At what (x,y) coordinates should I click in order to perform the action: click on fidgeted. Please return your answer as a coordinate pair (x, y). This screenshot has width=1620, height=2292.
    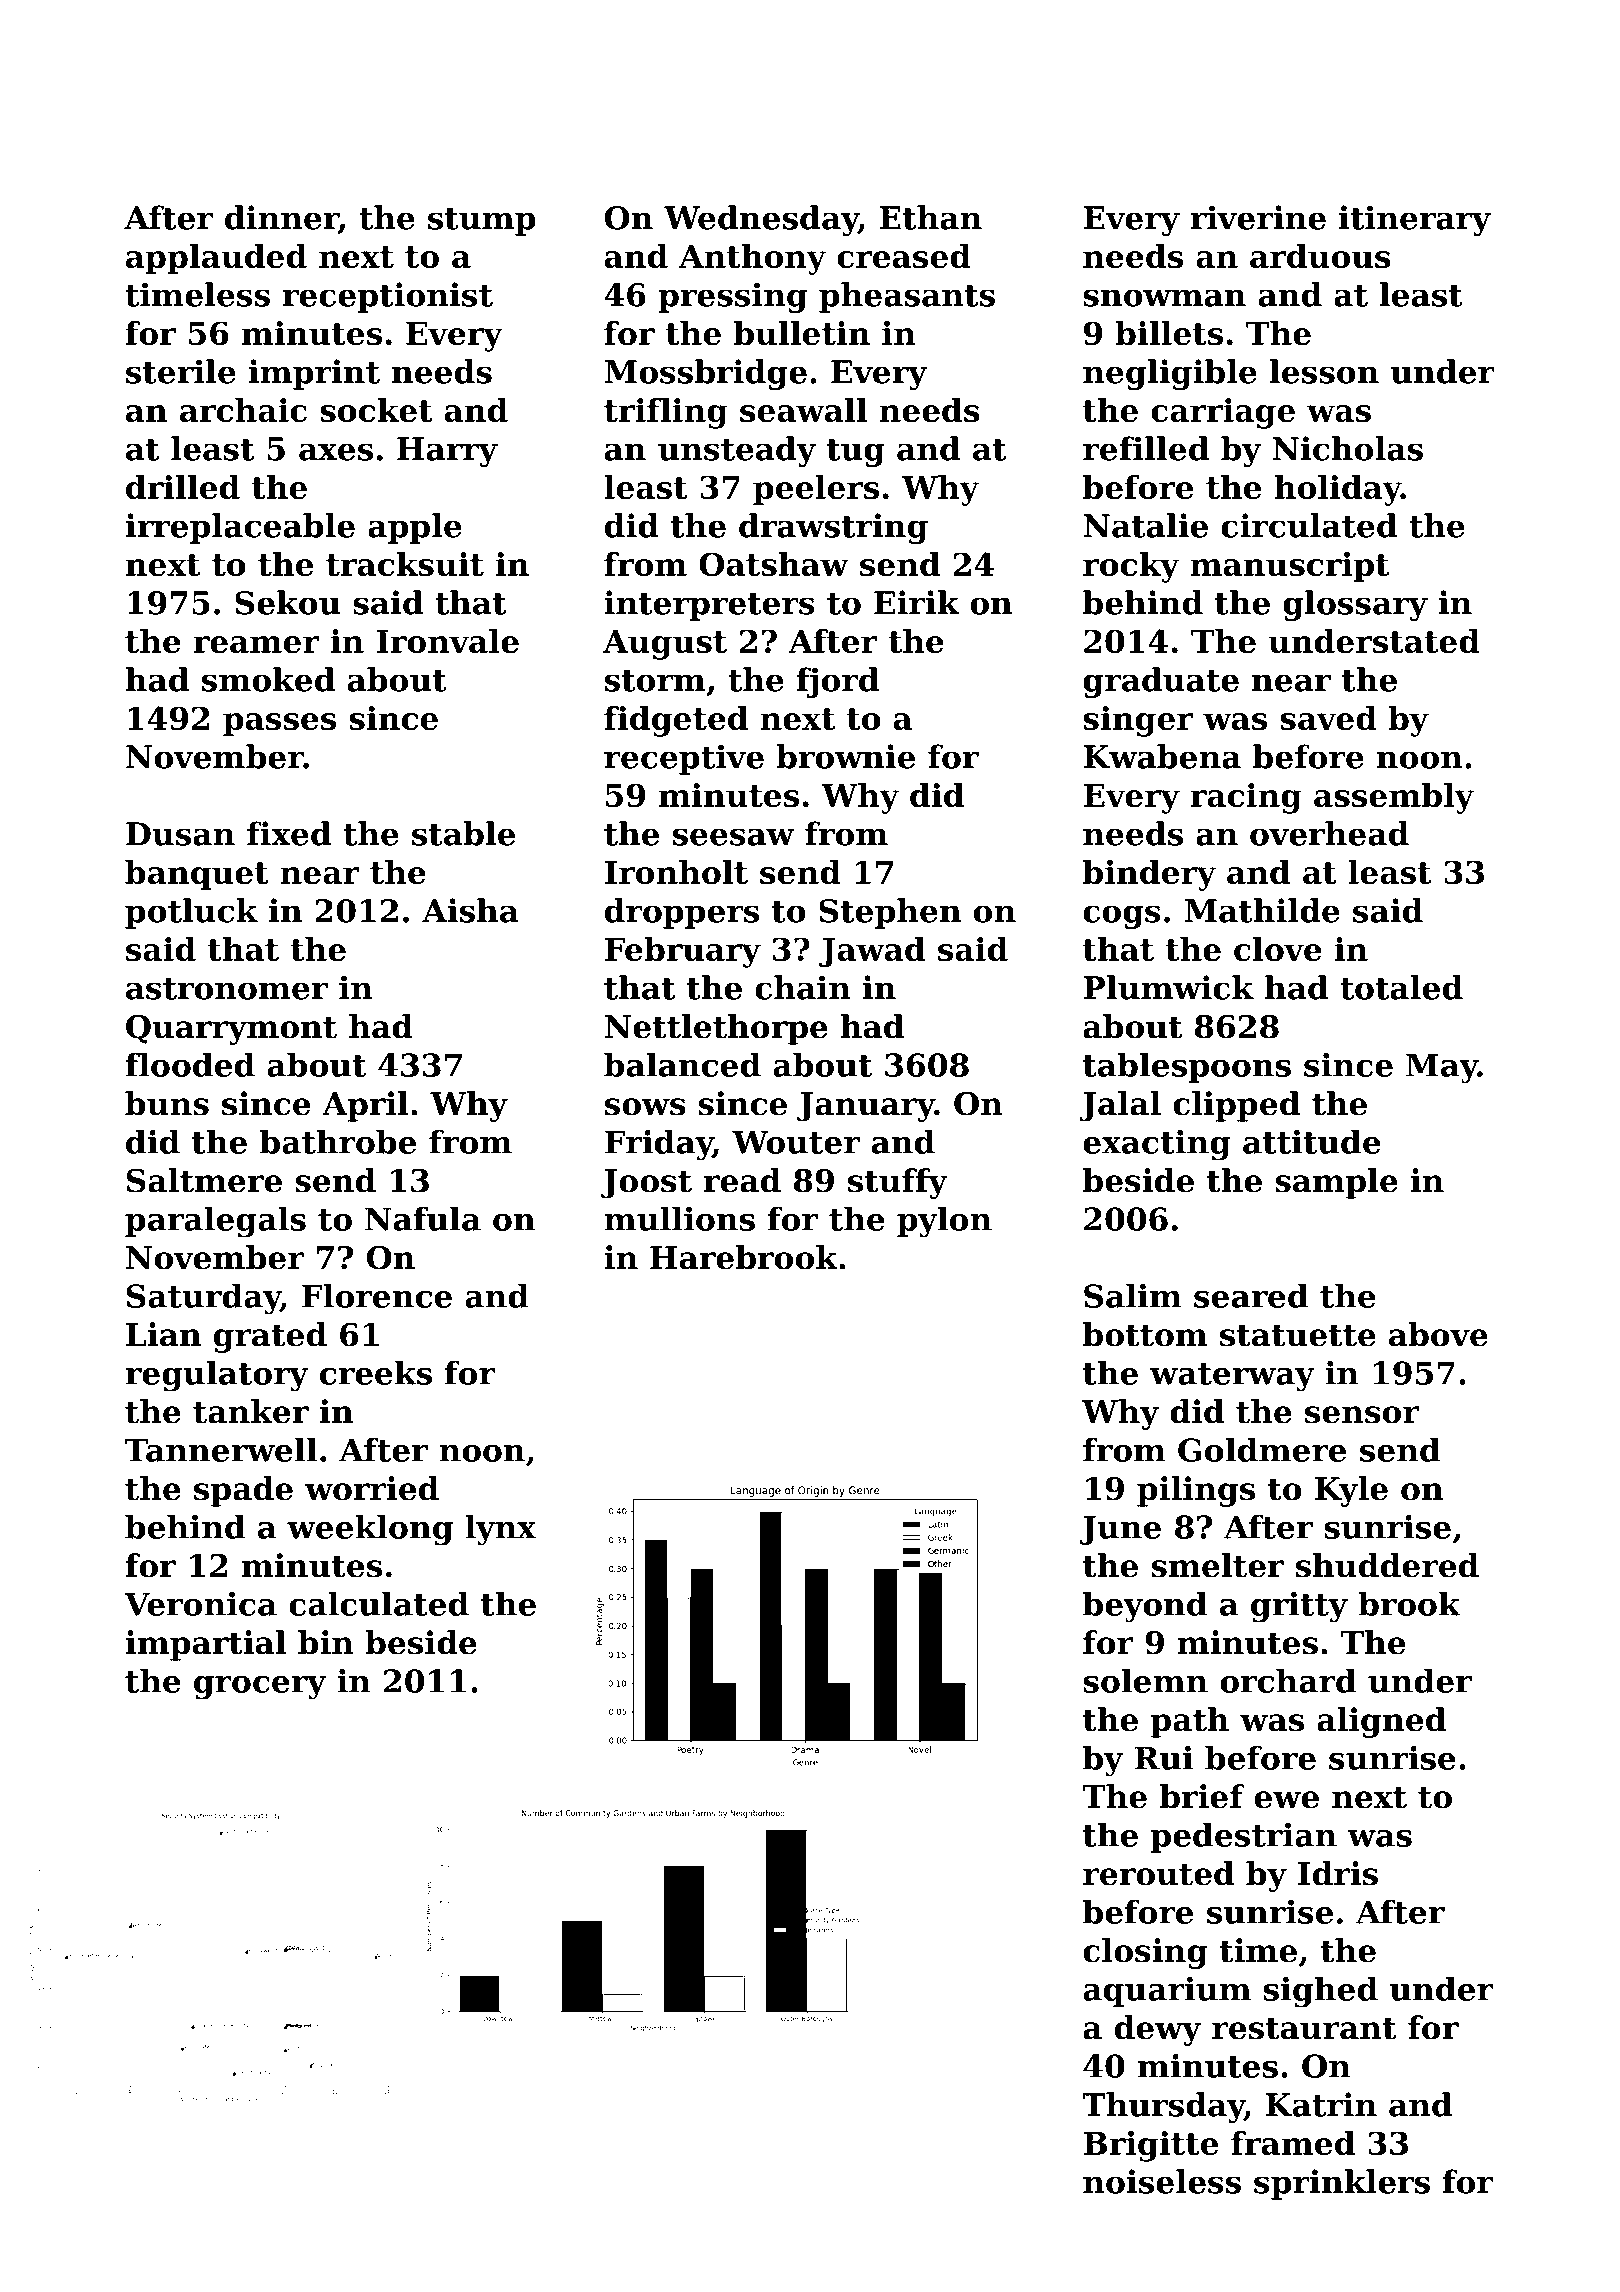
    Looking at the image, I should click on (676, 721).
